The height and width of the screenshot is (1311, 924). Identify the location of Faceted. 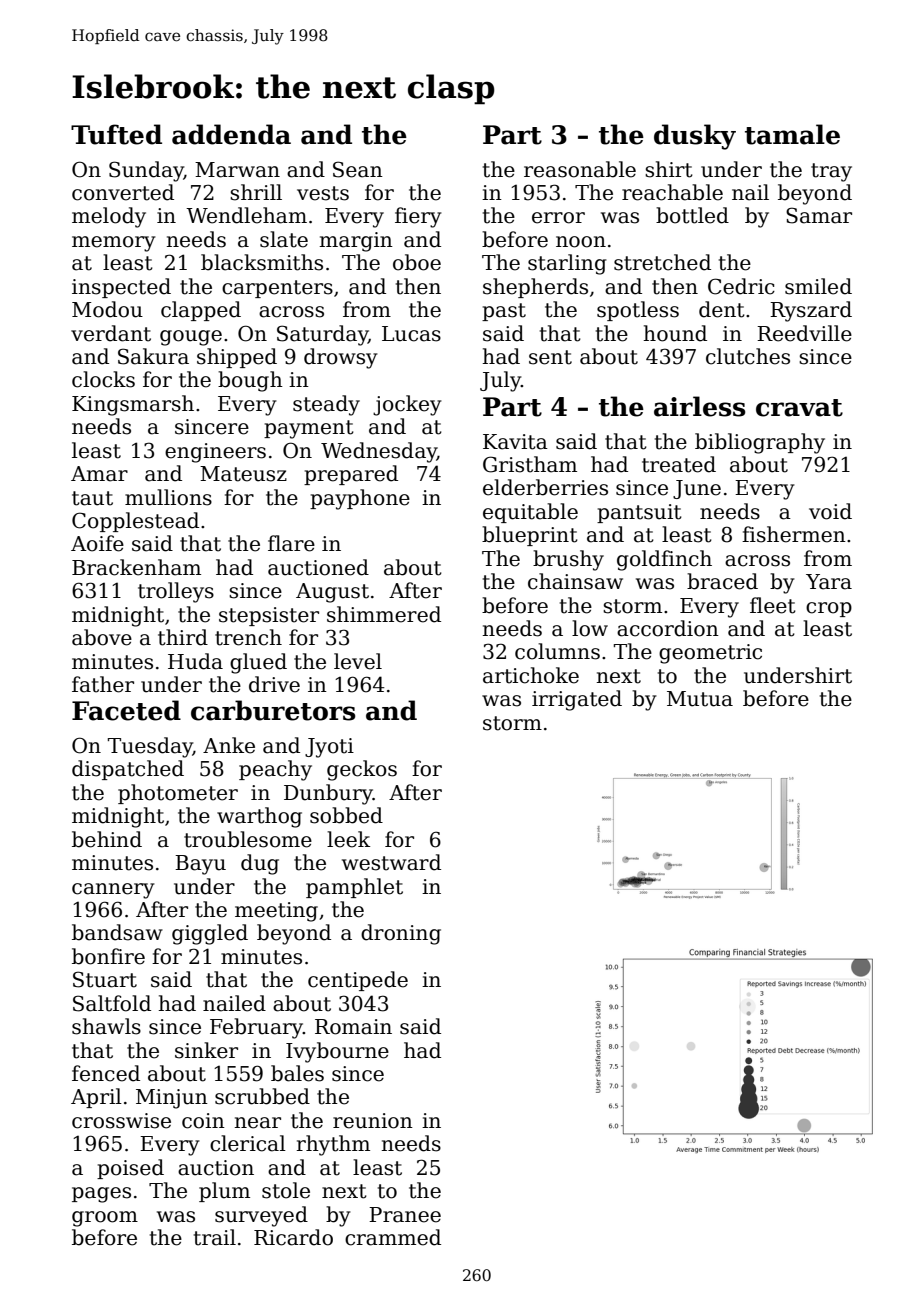
(126, 710).
